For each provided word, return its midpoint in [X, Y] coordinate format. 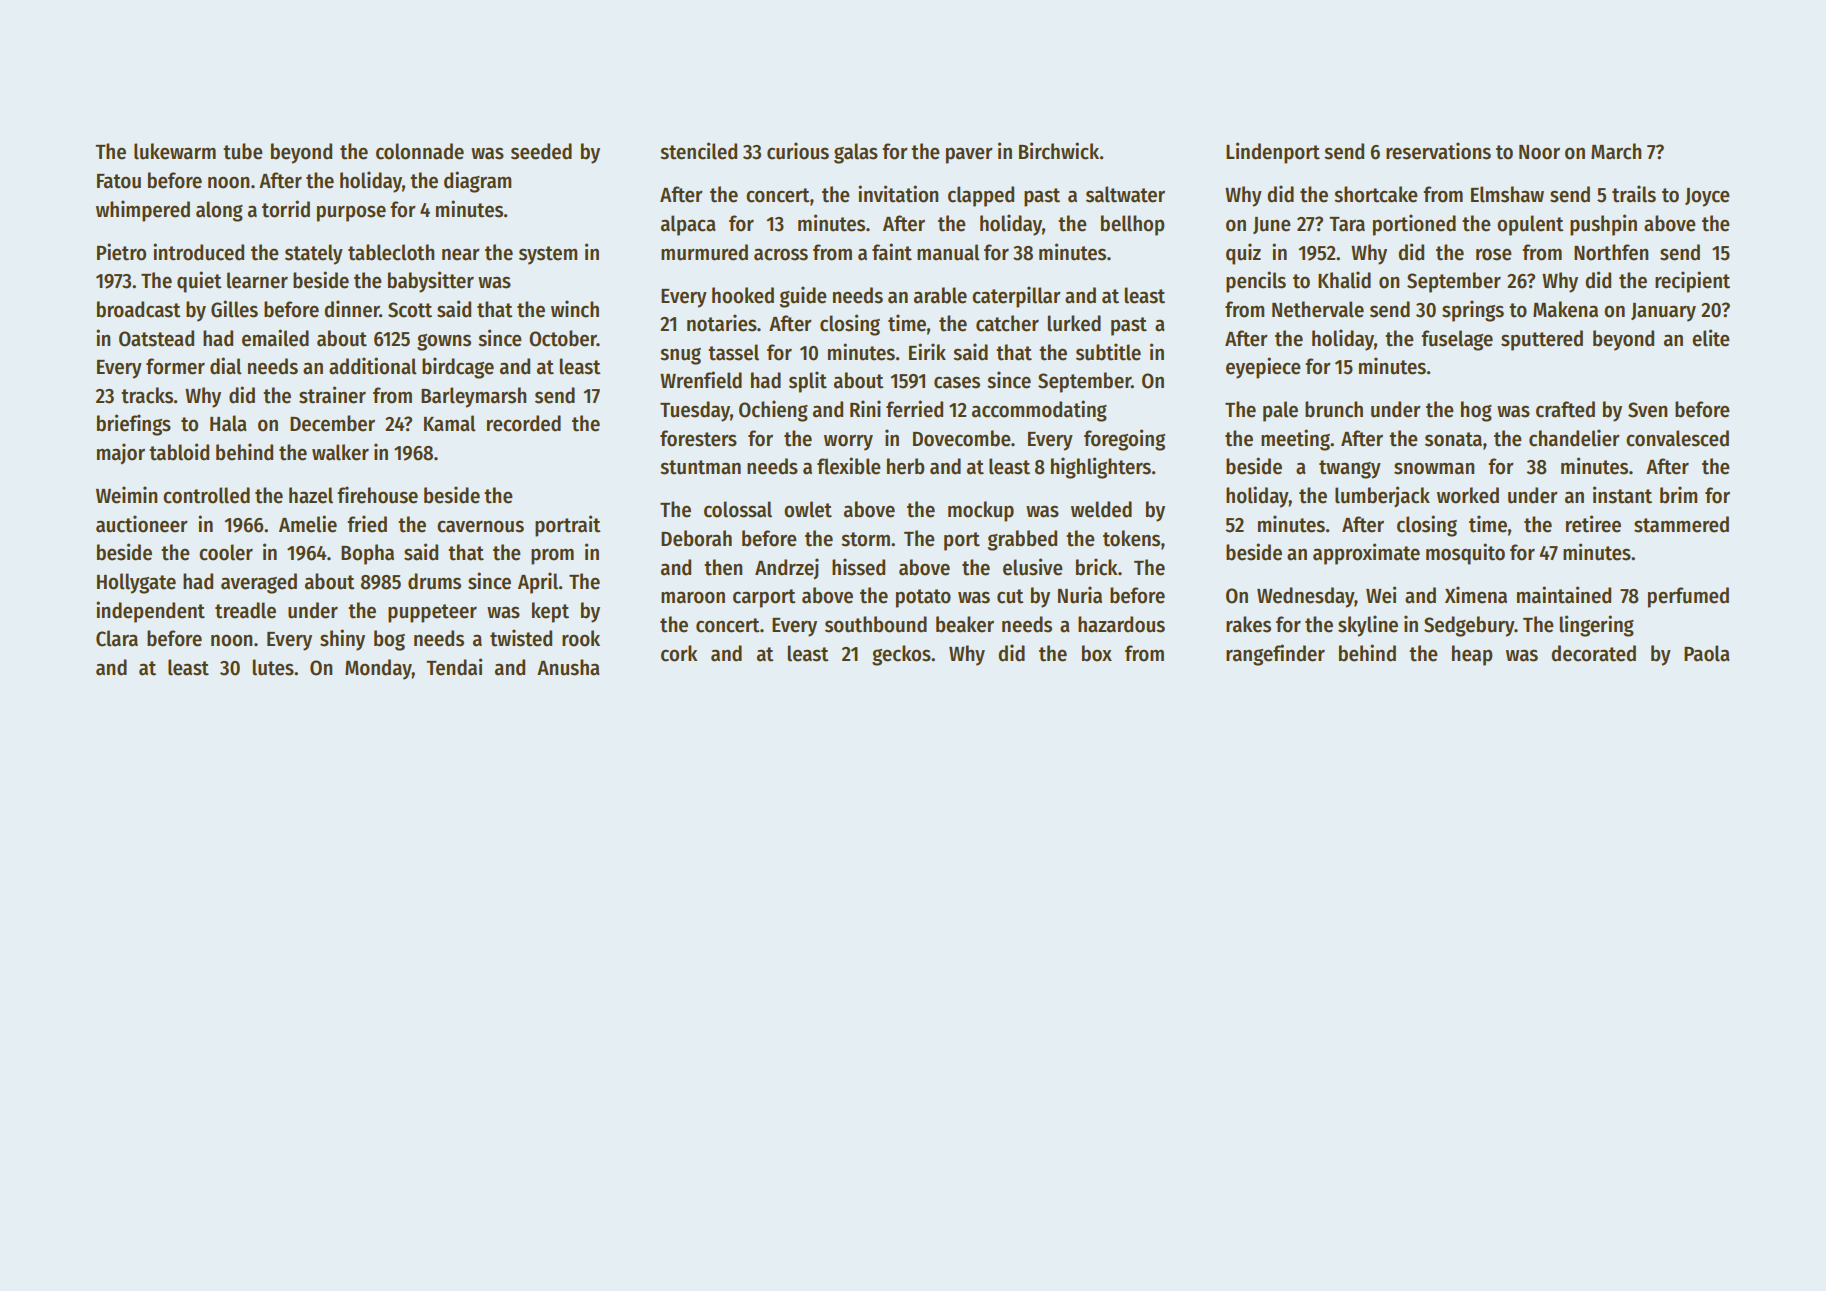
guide [803, 297]
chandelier [1574, 438]
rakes [1248, 624]
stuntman [700, 467]
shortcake [1376, 194]
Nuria [1080, 595]
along [219, 211]
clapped [981, 196]
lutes [273, 667]
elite [1711, 338]
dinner [352, 309]
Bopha [367, 554]
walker [340, 452]
